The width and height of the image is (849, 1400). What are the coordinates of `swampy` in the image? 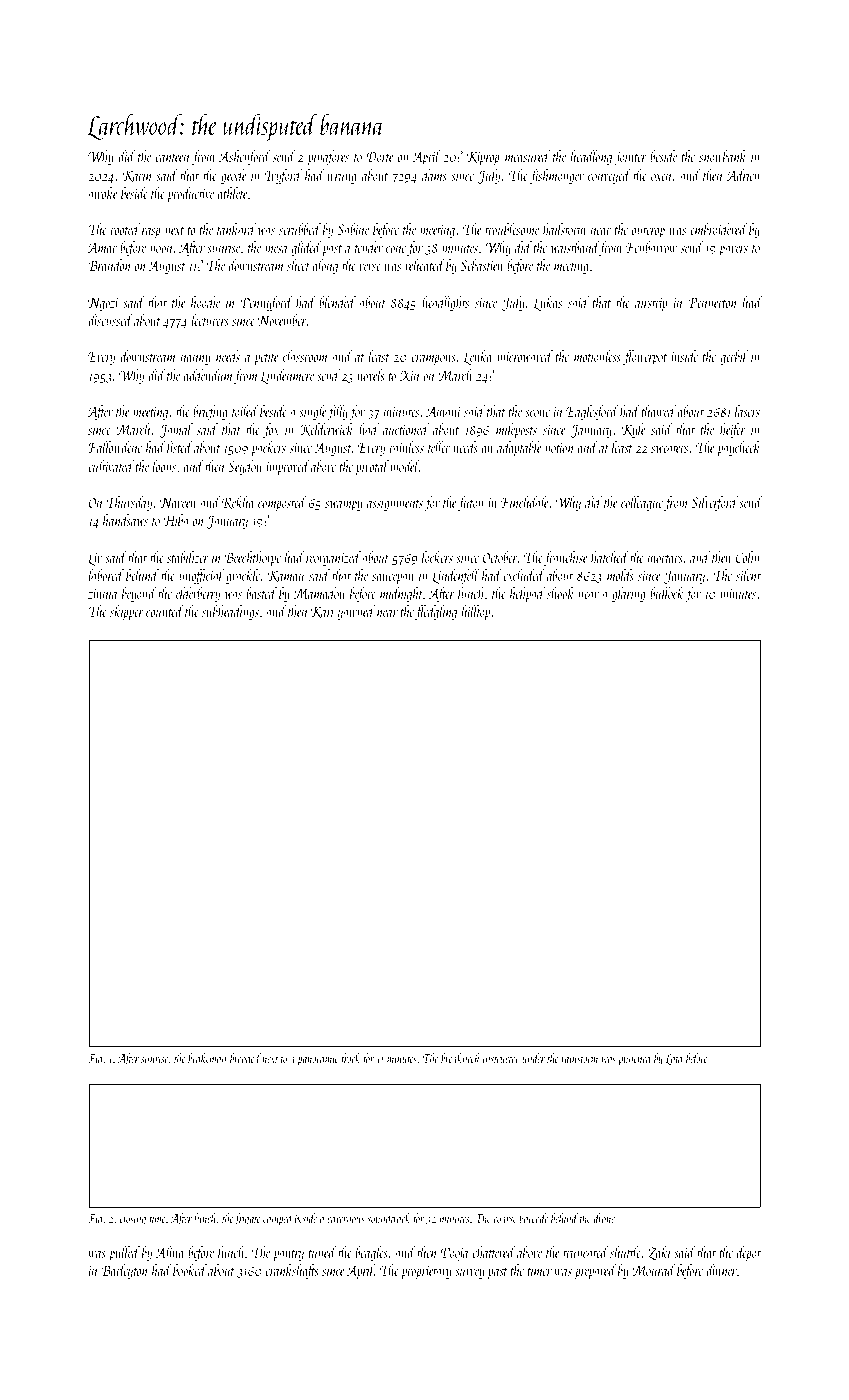 It's located at (344, 506).
